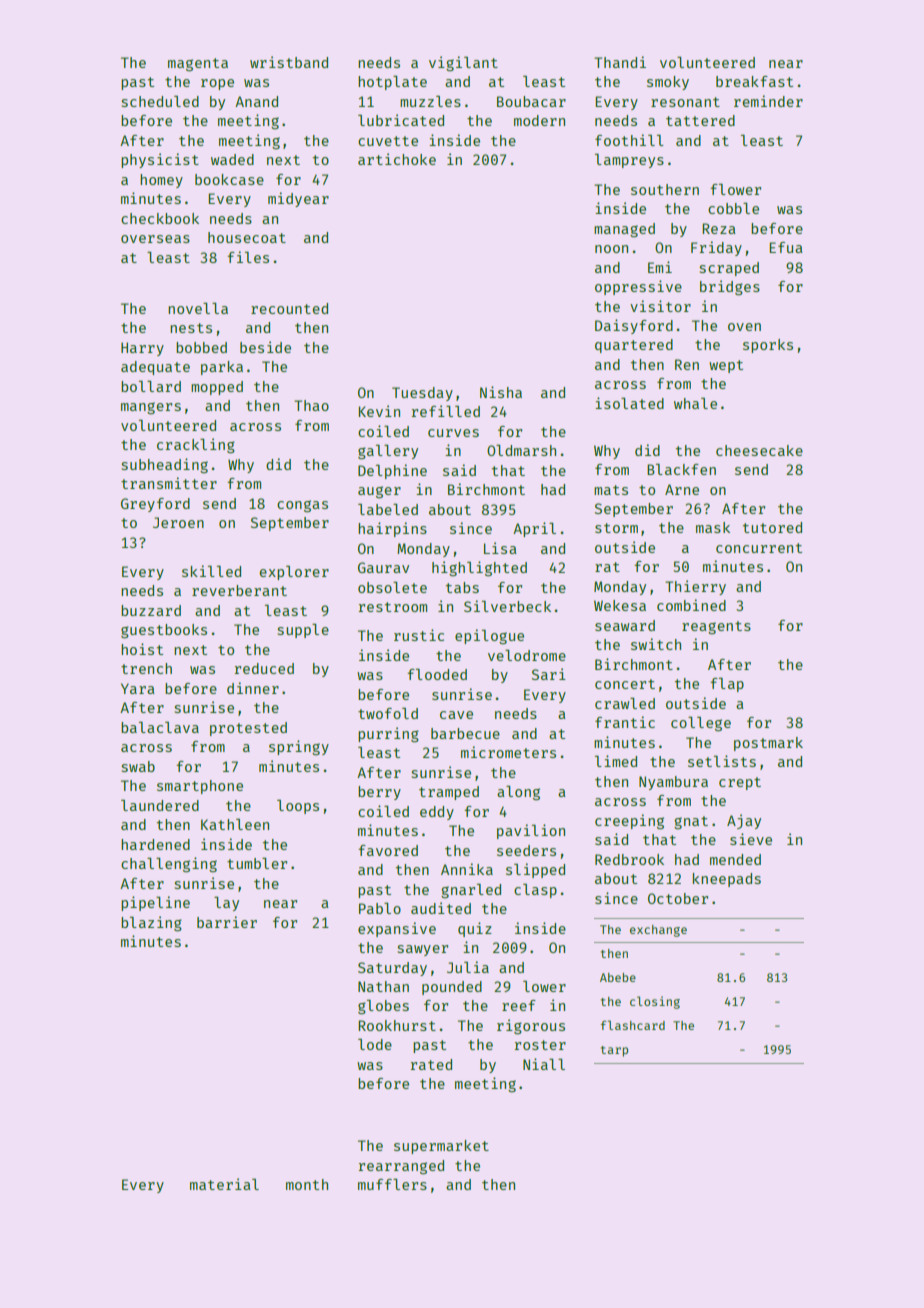 The height and width of the document is (1308, 924). Describe the element at coordinates (160, 727) in the document. I see `balaclava` at that location.
